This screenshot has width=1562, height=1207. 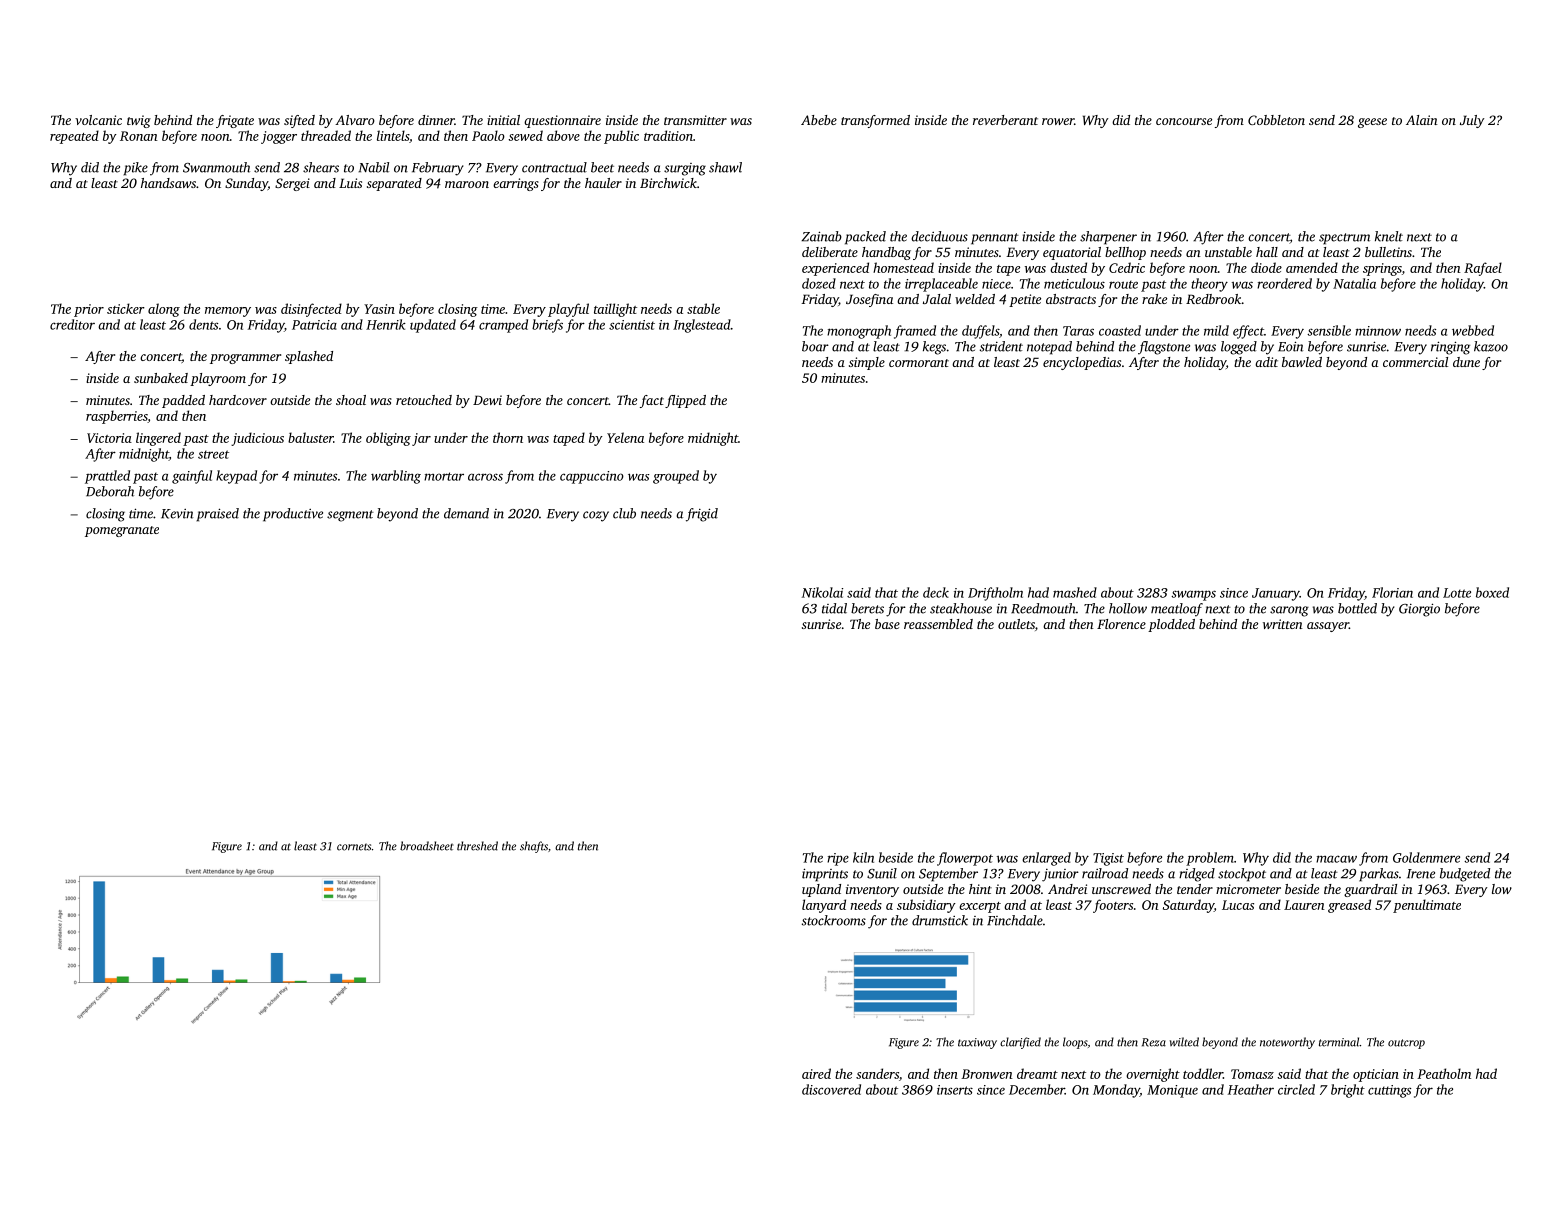 What do you see at coordinates (1172, 1091) in the screenshot?
I see `Monique` at bounding box center [1172, 1091].
